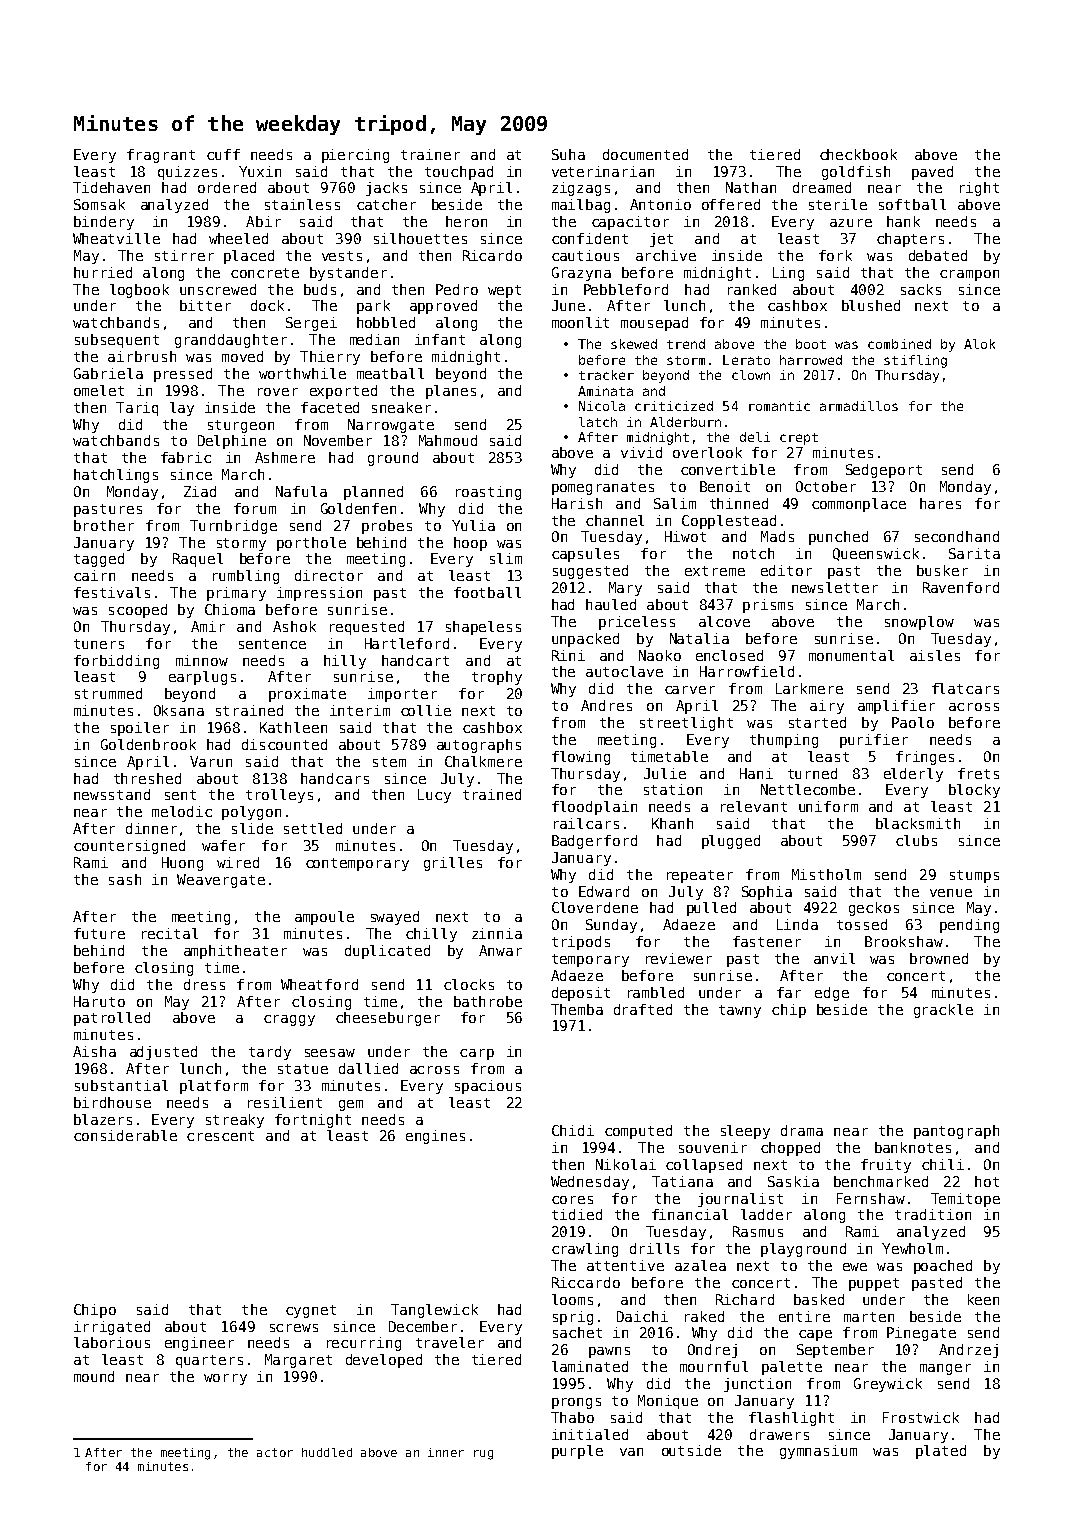  I want to click on alcove, so click(724, 621).
